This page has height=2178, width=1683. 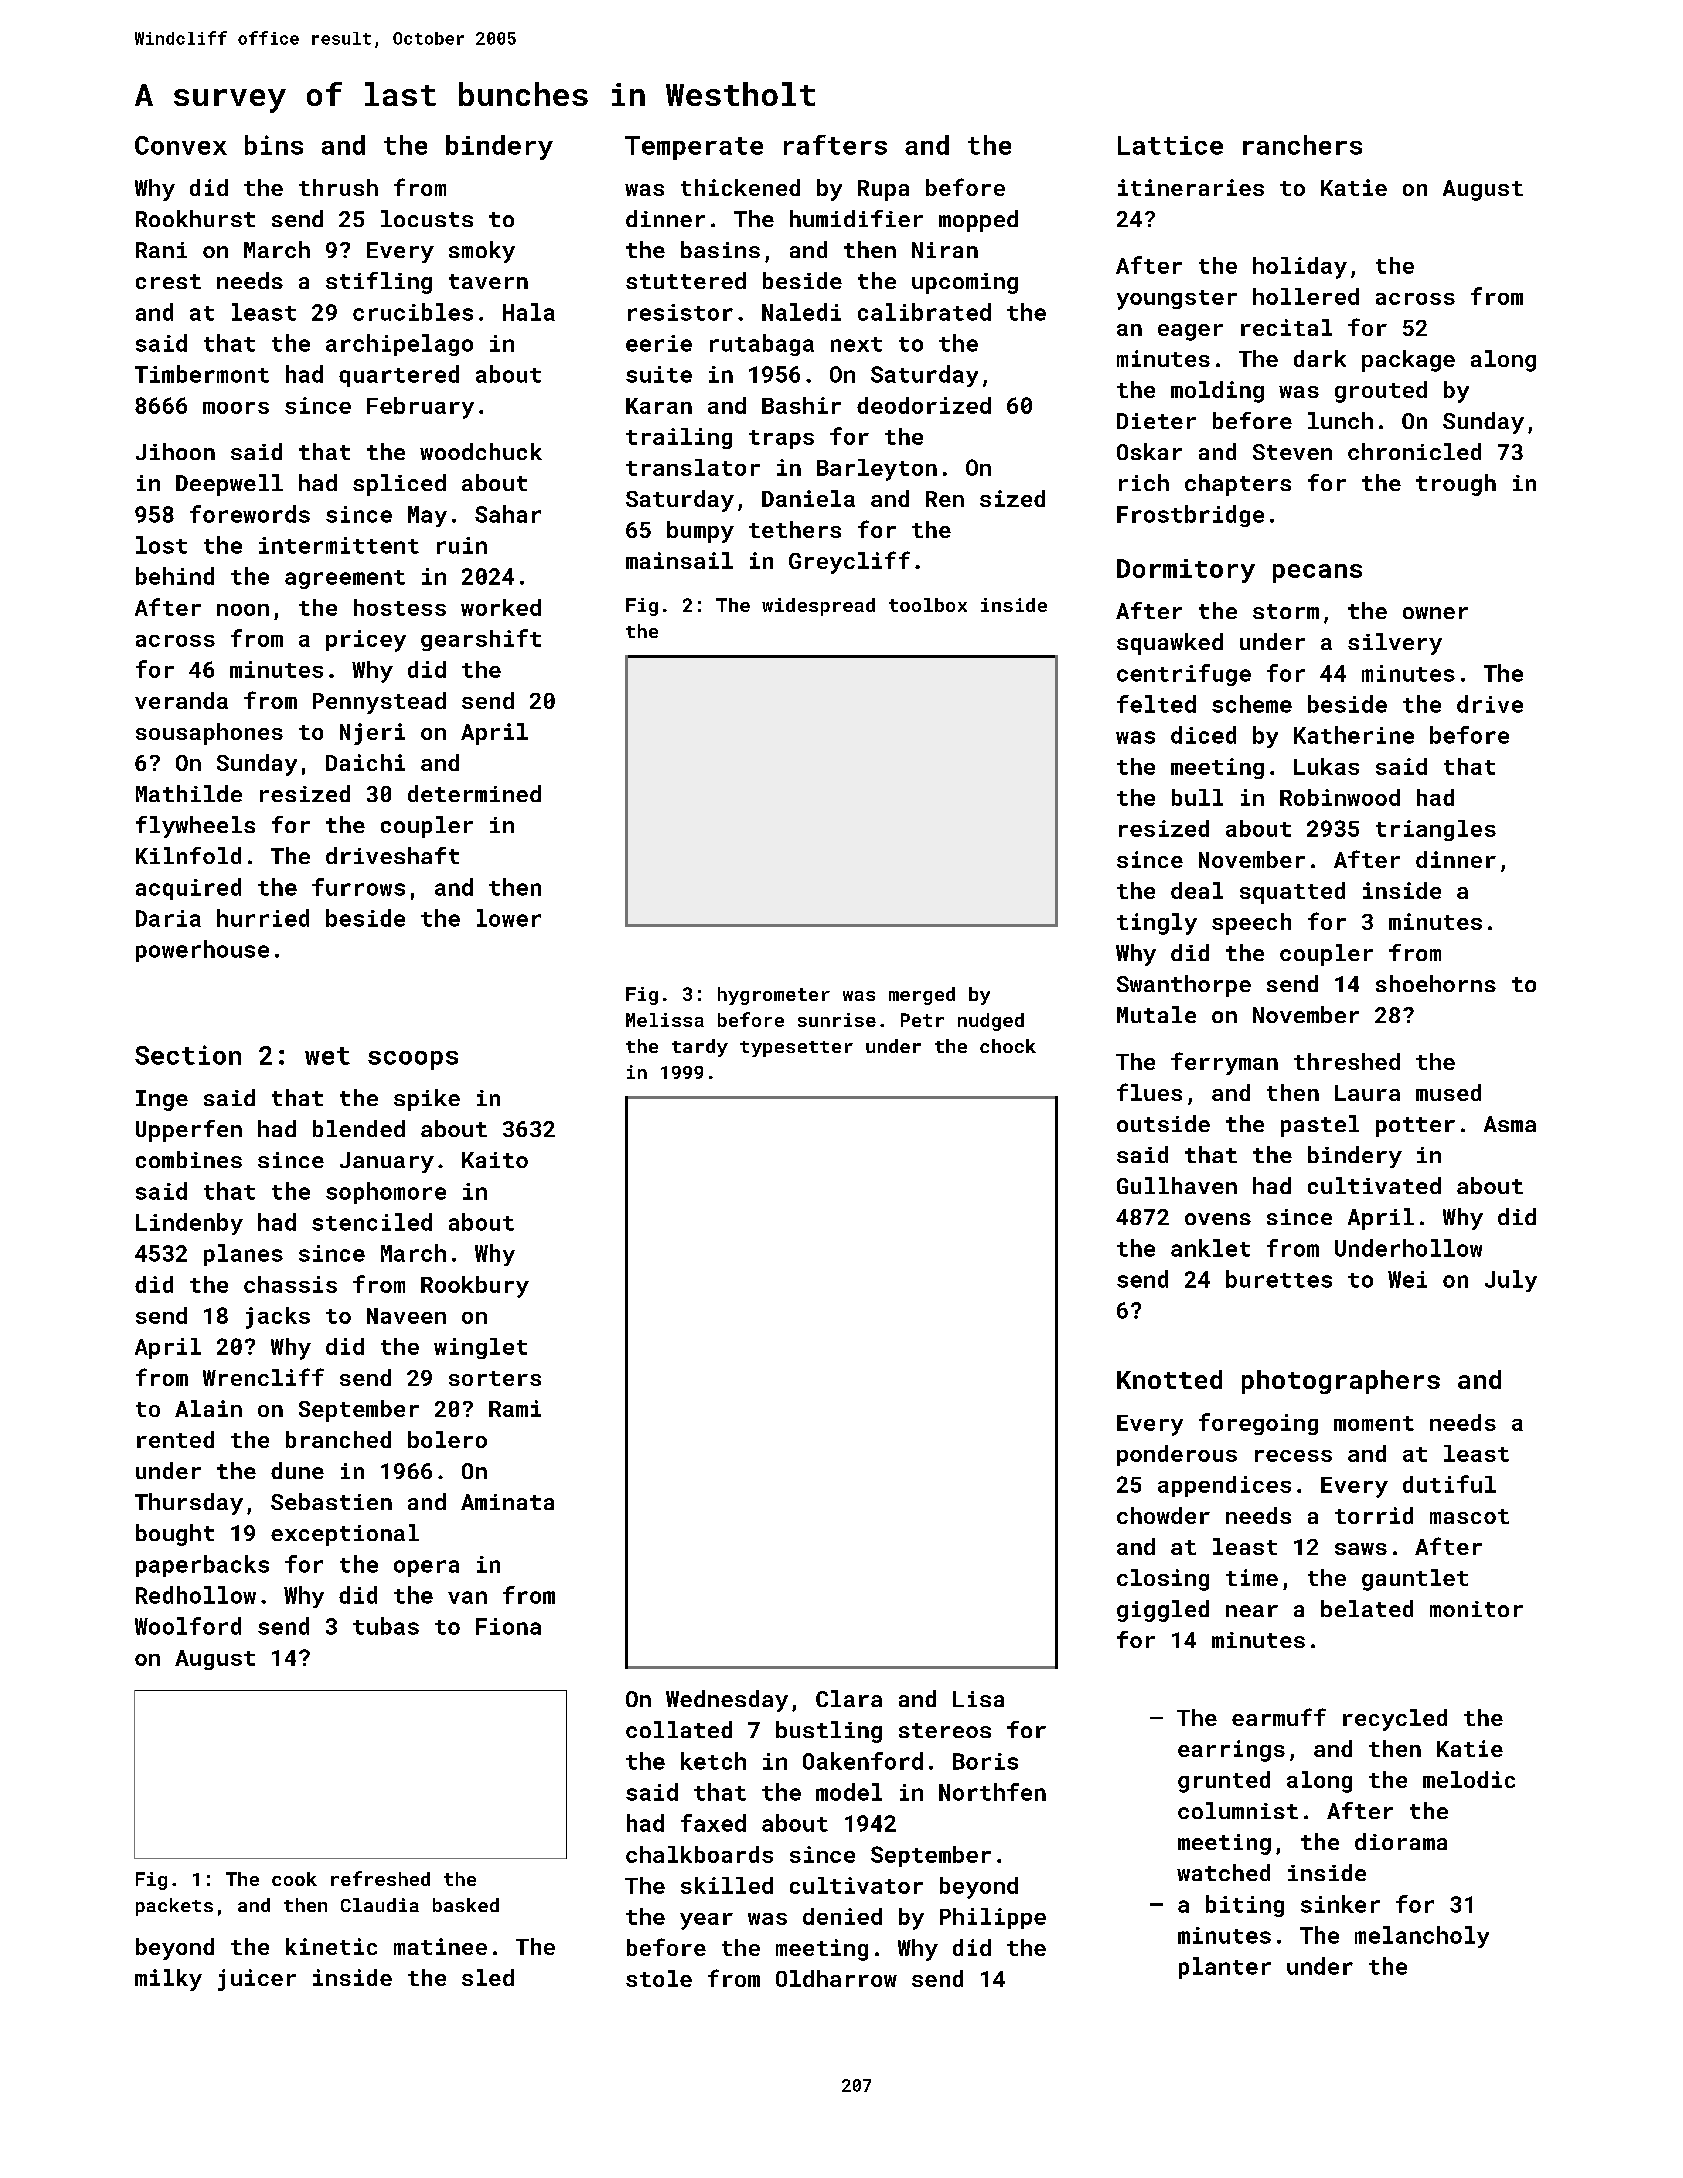 I want to click on ranchers, so click(x=1302, y=145).
